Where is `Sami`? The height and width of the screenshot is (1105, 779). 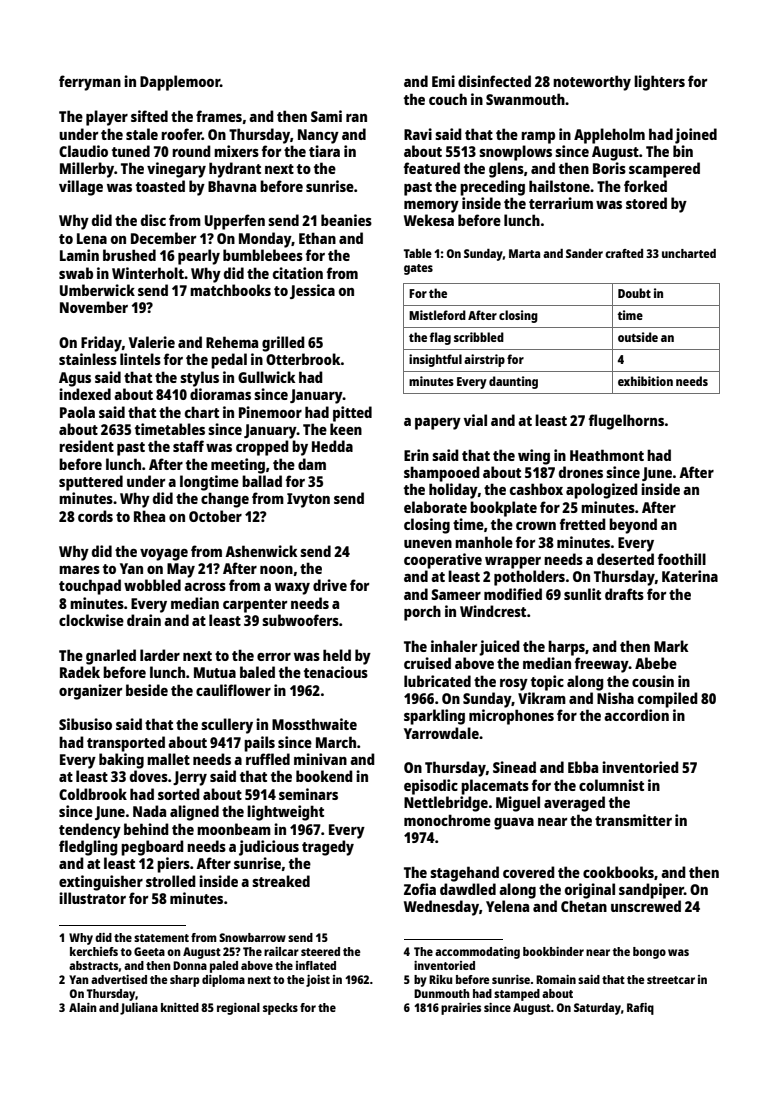
Sami is located at coordinates (326, 116).
